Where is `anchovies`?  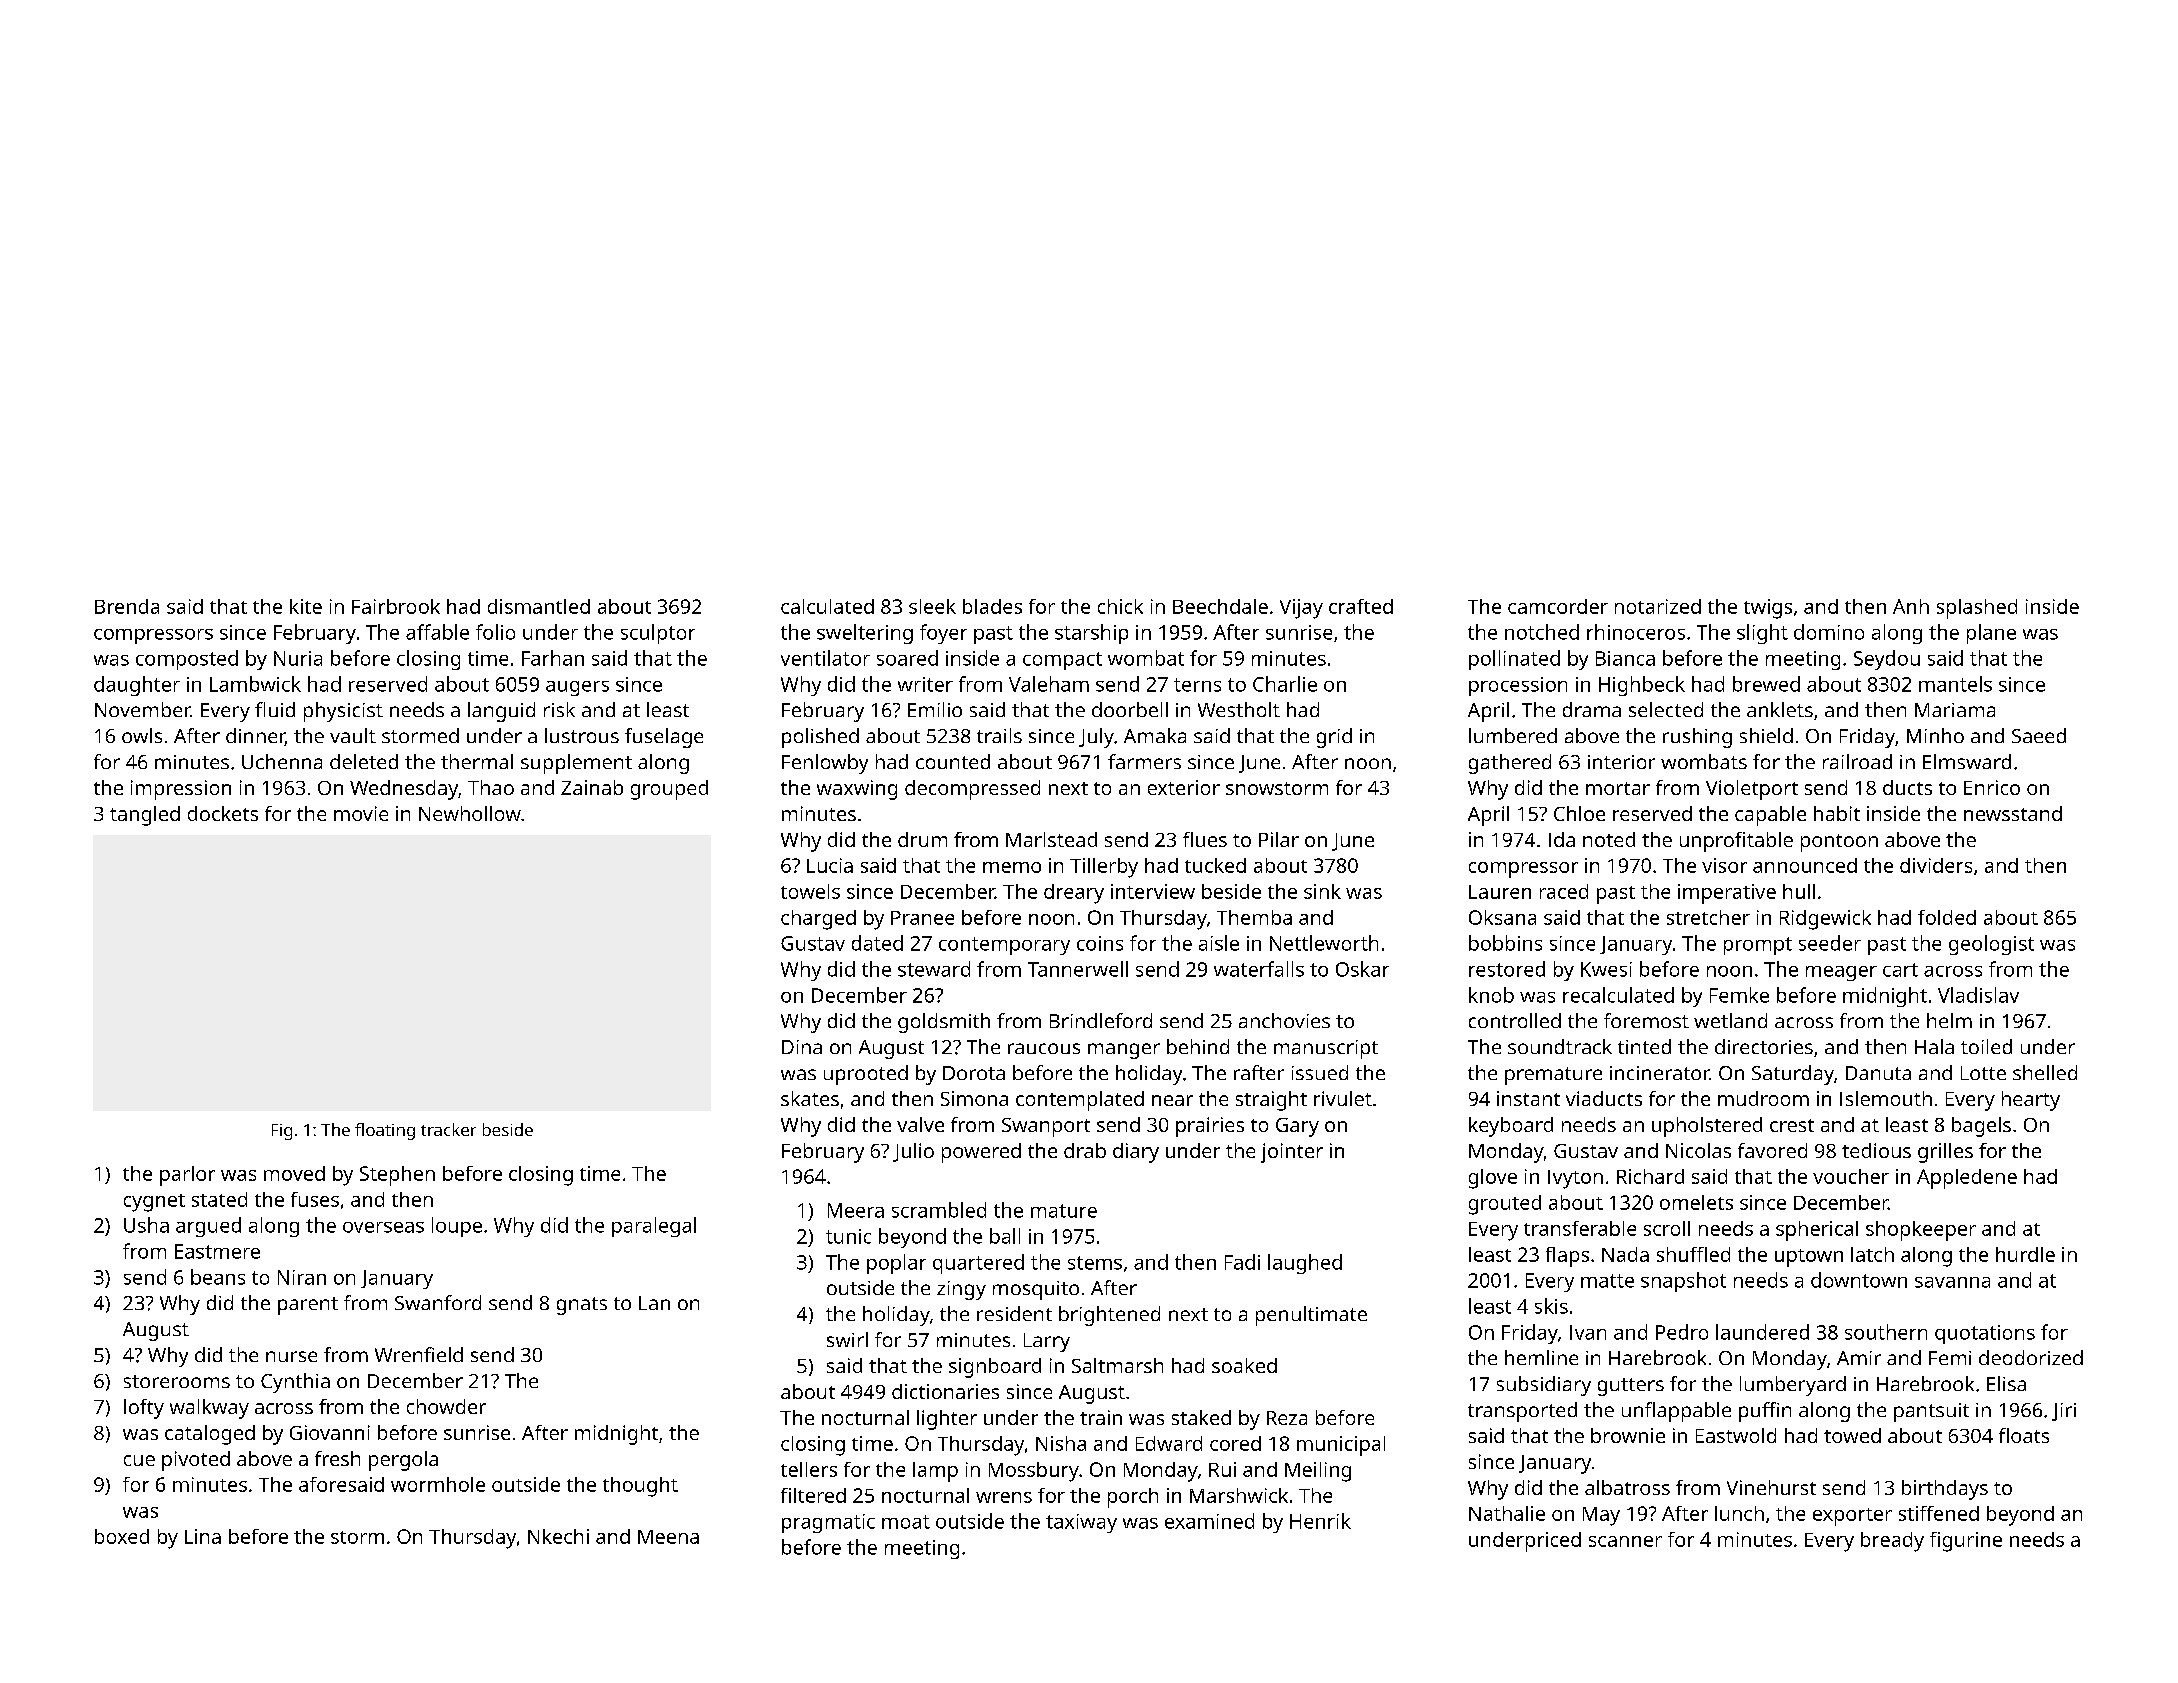 anchovies is located at coordinates (1284, 1020).
